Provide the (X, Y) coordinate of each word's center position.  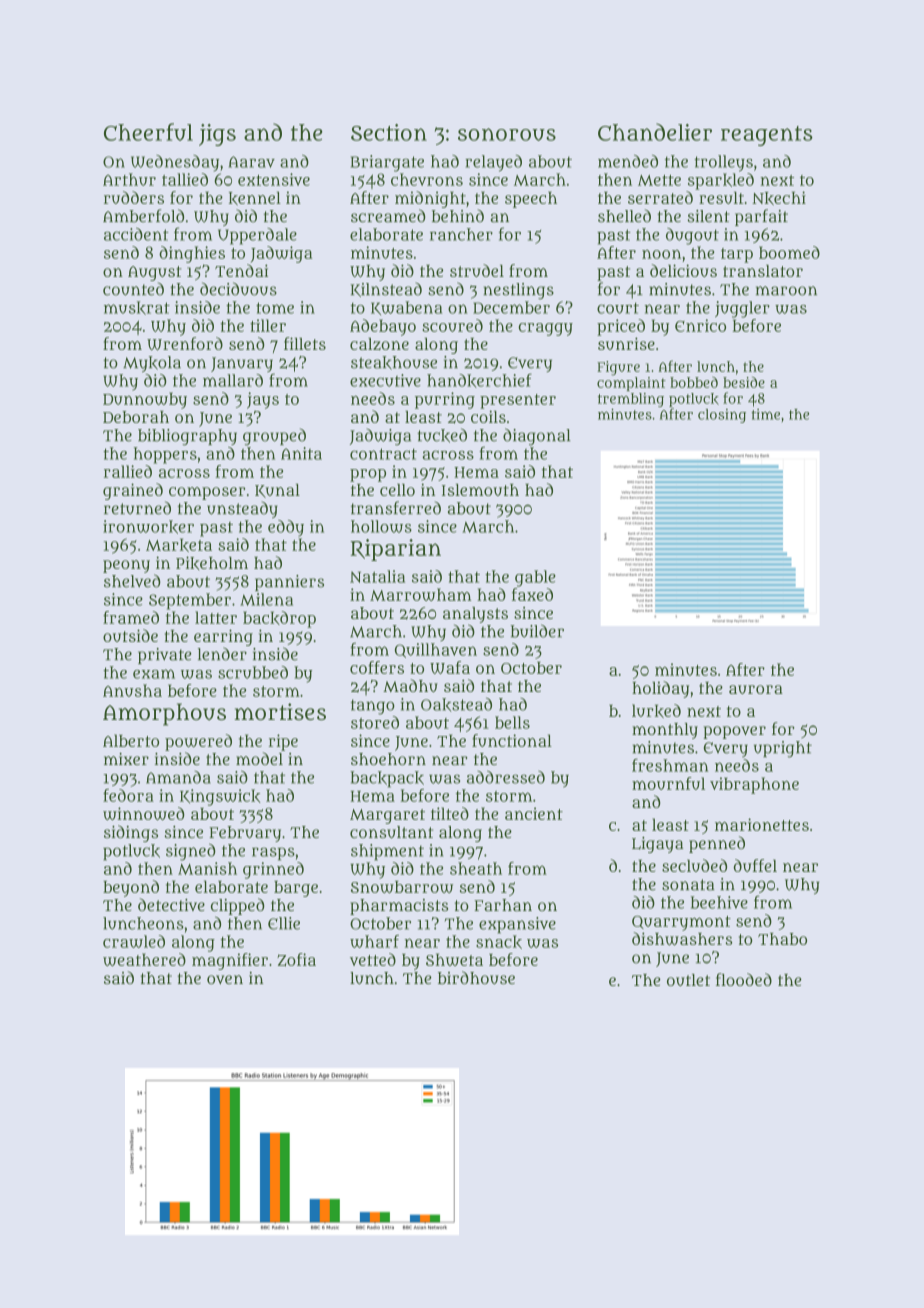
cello (397, 490)
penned (717, 844)
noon (661, 254)
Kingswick (220, 797)
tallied (185, 179)
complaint (631, 384)
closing (722, 416)
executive (385, 380)
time (765, 414)
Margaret (387, 816)
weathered (144, 959)
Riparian (395, 550)
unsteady (242, 509)
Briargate (387, 163)
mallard (233, 380)
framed (131, 617)
